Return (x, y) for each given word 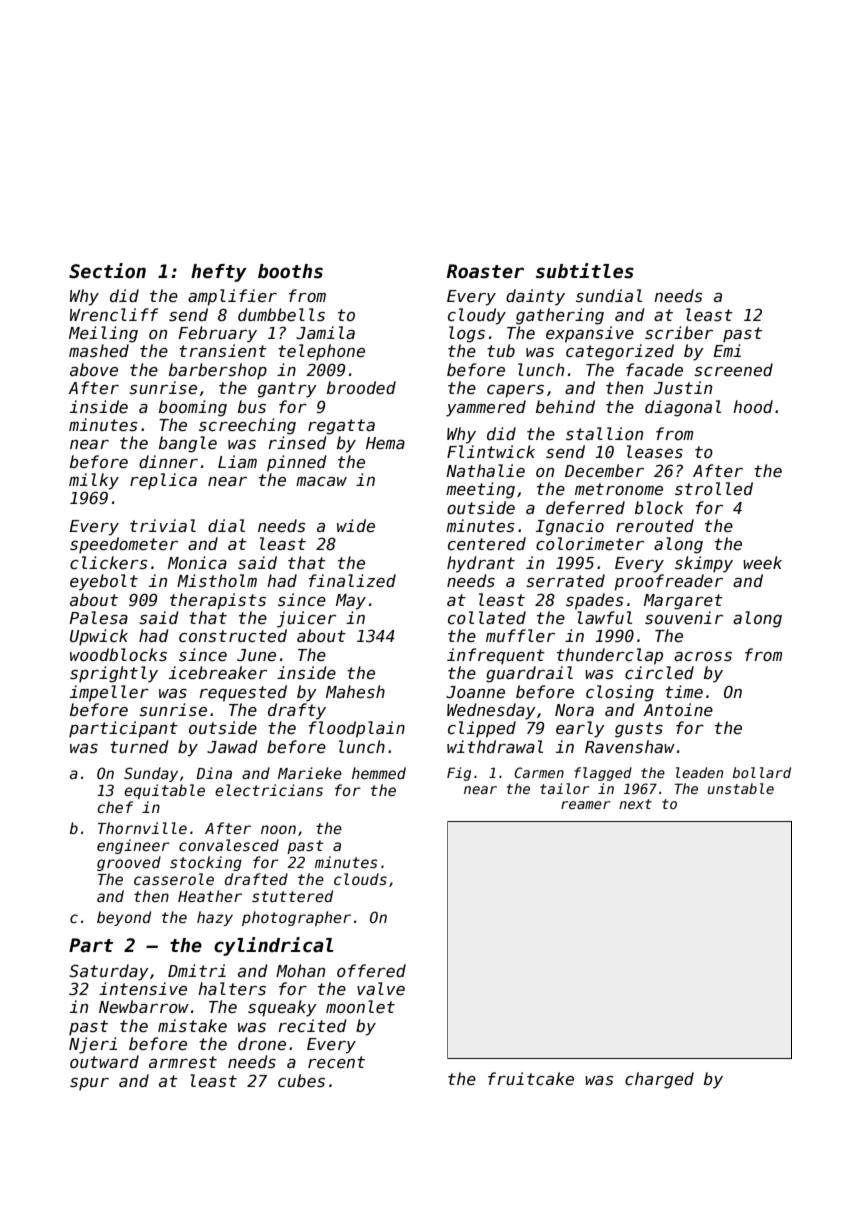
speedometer (124, 545)
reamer (585, 805)
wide (356, 525)
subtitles (585, 271)
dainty (535, 297)
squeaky (282, 1008)
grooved (129, 863)
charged (659, 1080)
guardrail (529, 674)
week (762, 562)
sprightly (114, 674)
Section (107, 271)
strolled (714, 488)
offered (371, 970)
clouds (360, 879)
